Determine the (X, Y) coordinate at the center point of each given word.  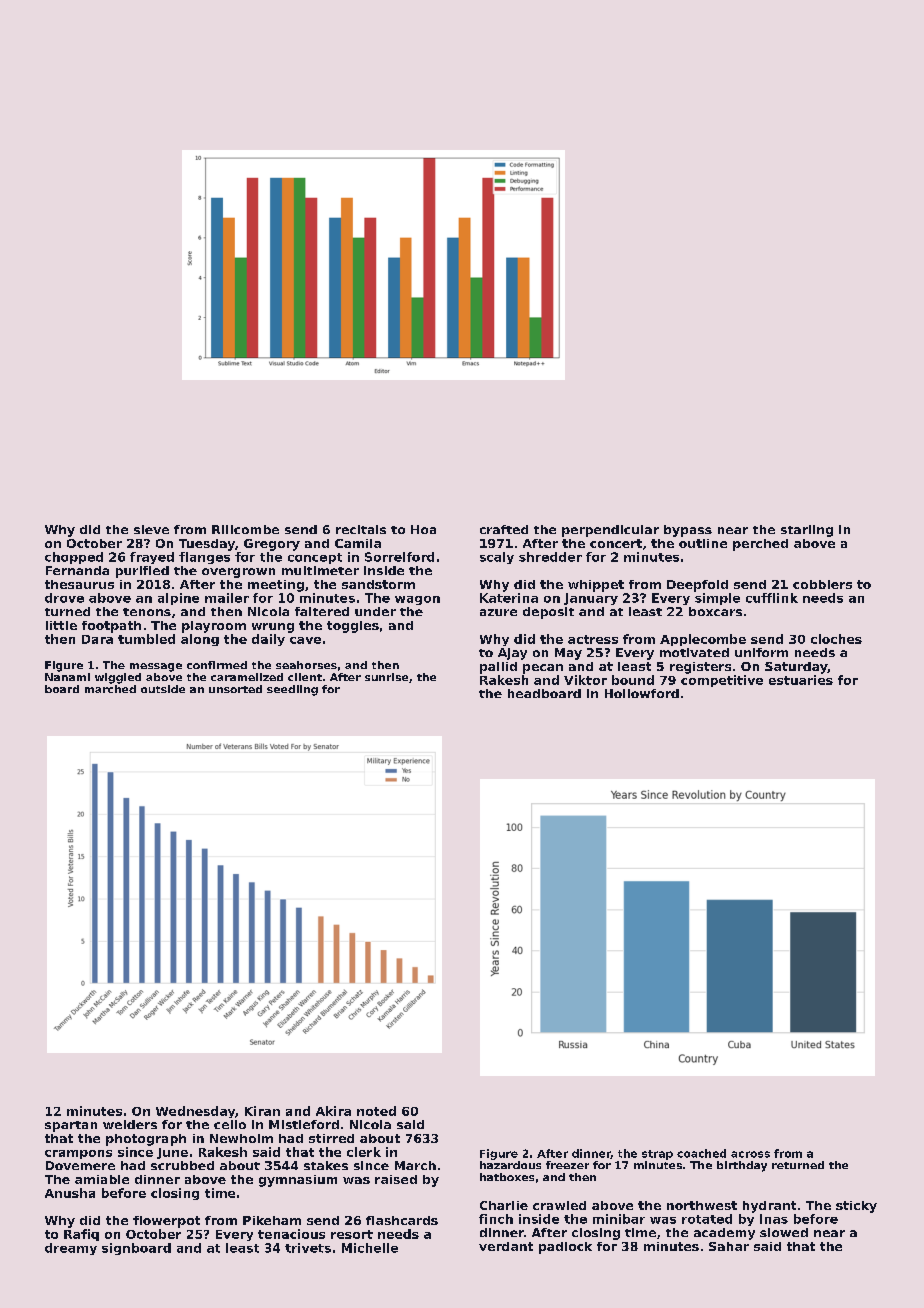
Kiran (262, 1111)
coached (701, 1153)
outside (163, 689)
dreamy (71, 1249)
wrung (273, 628)
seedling (292, 690)
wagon (417, 600)
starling (807, 531)
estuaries (801, 680)
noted (376, 1111)
